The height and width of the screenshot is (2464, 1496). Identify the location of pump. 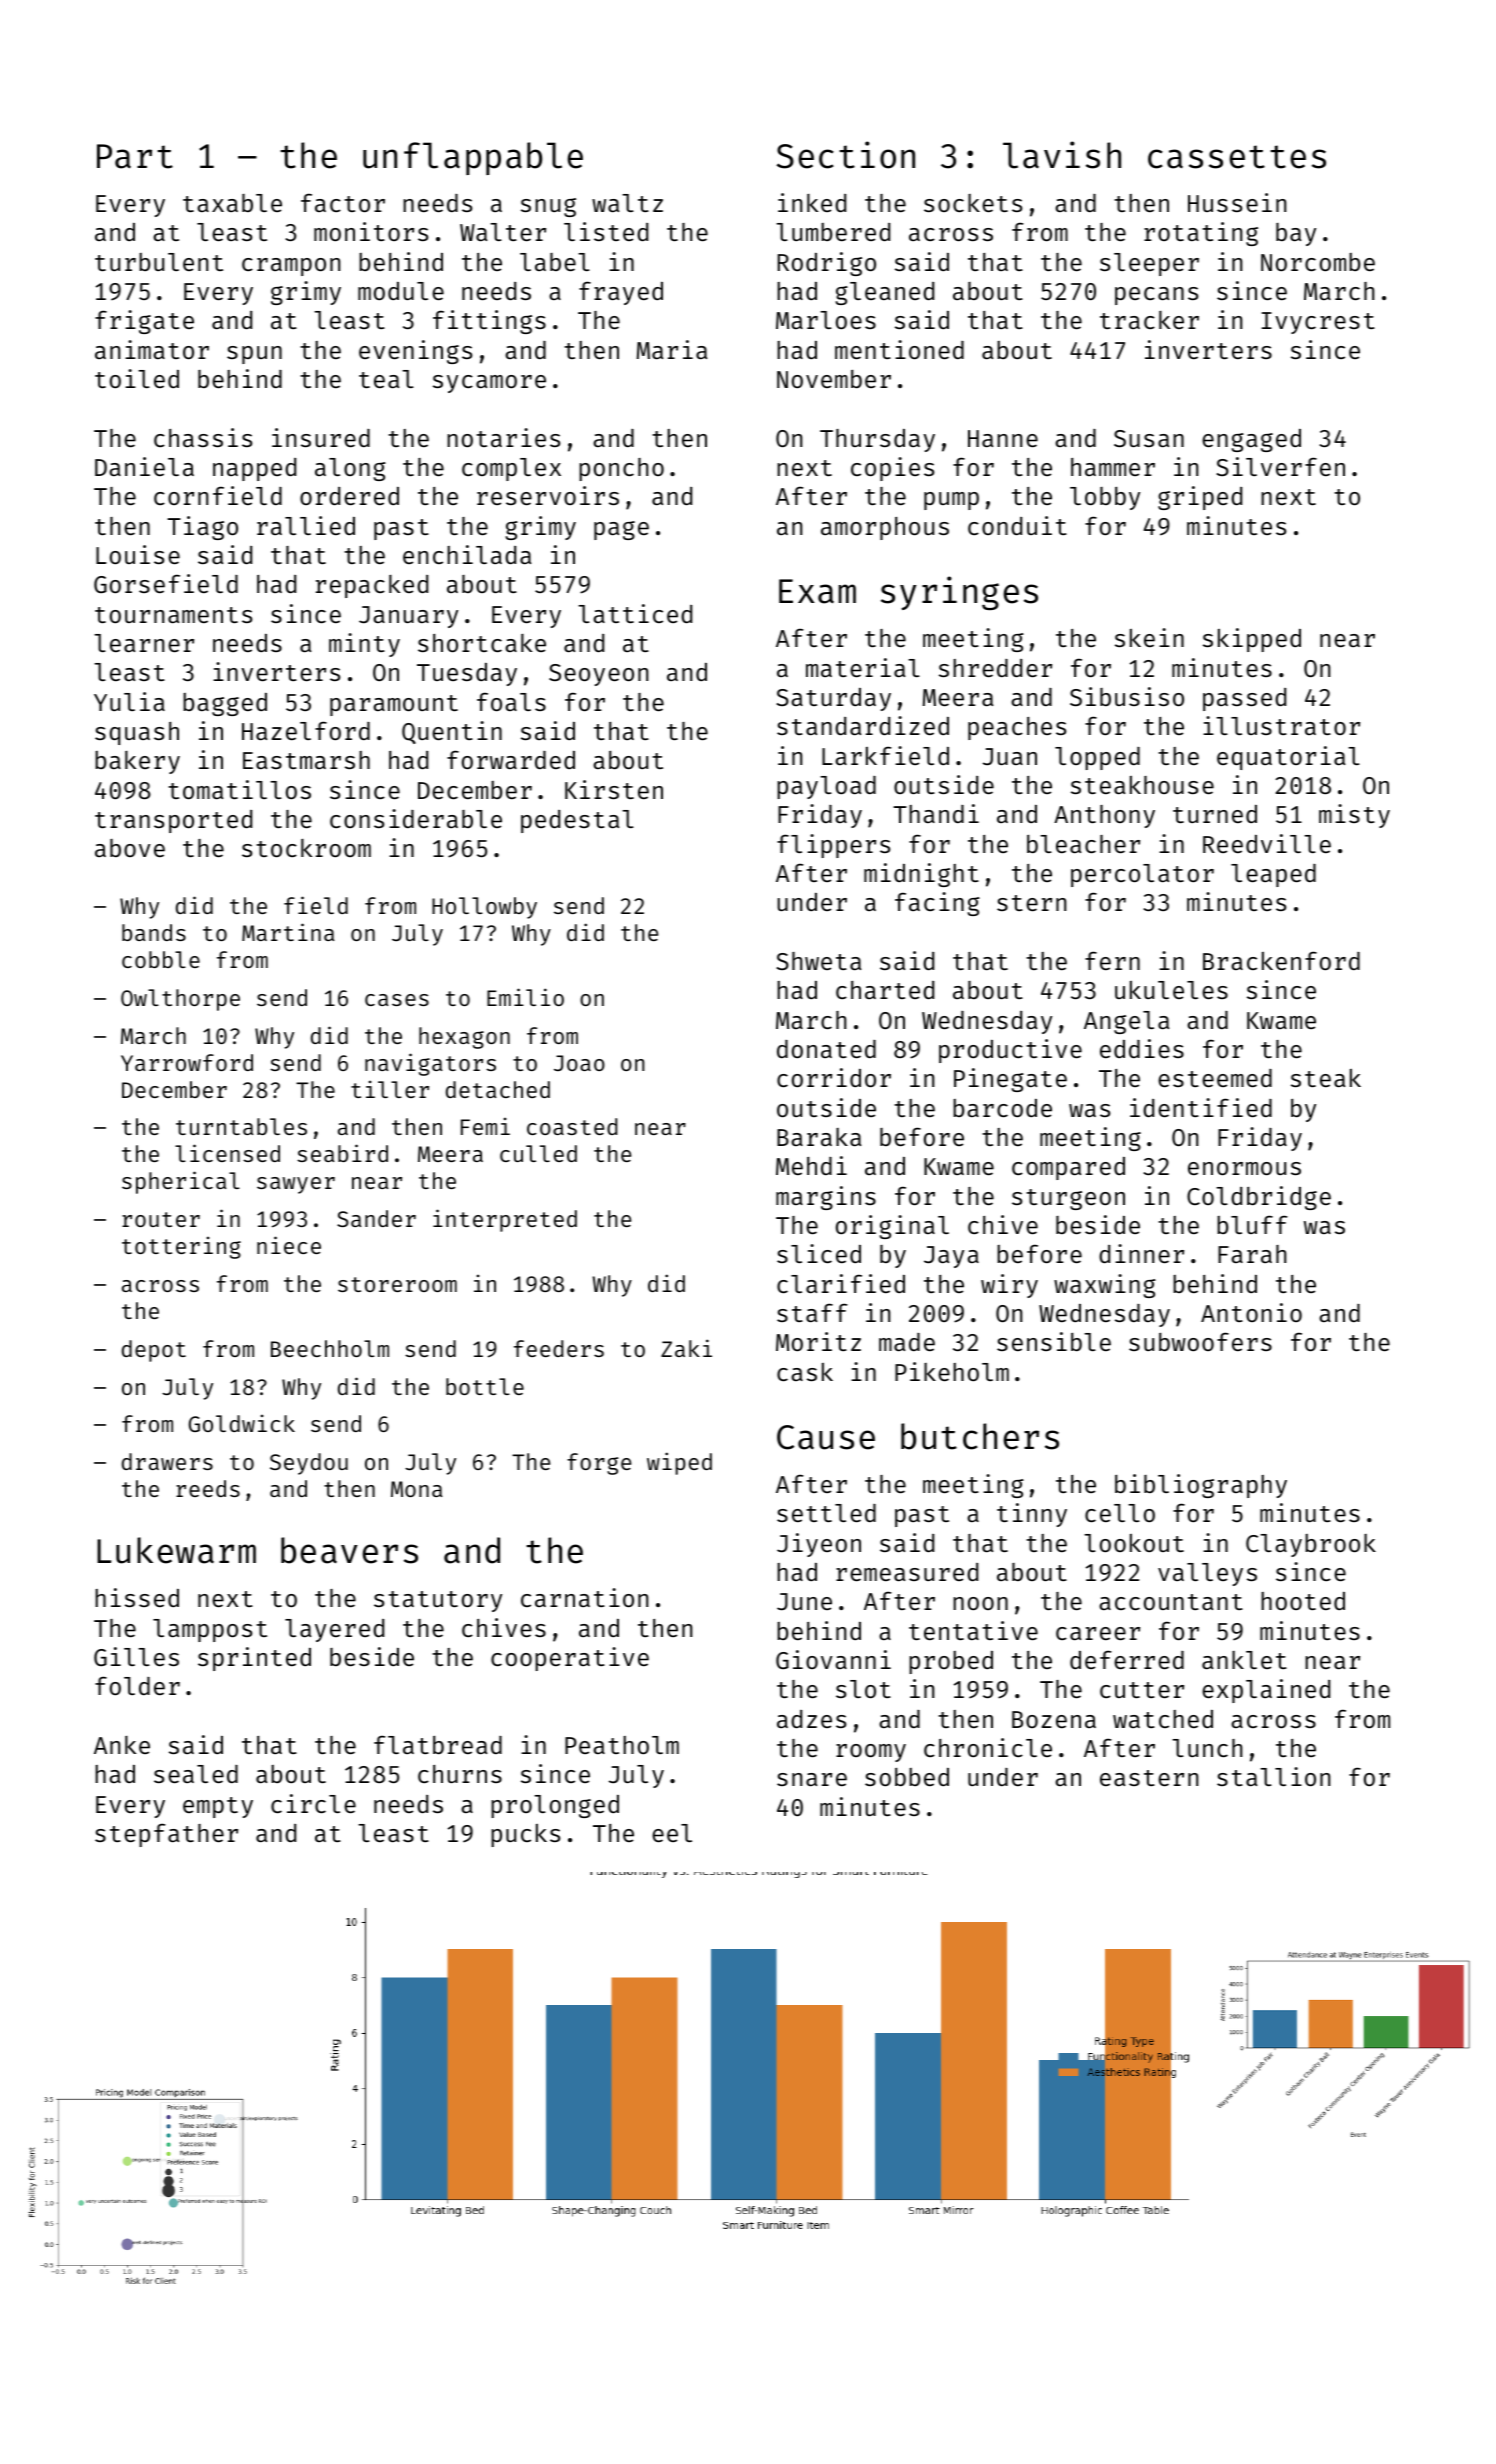
(951, 501).
